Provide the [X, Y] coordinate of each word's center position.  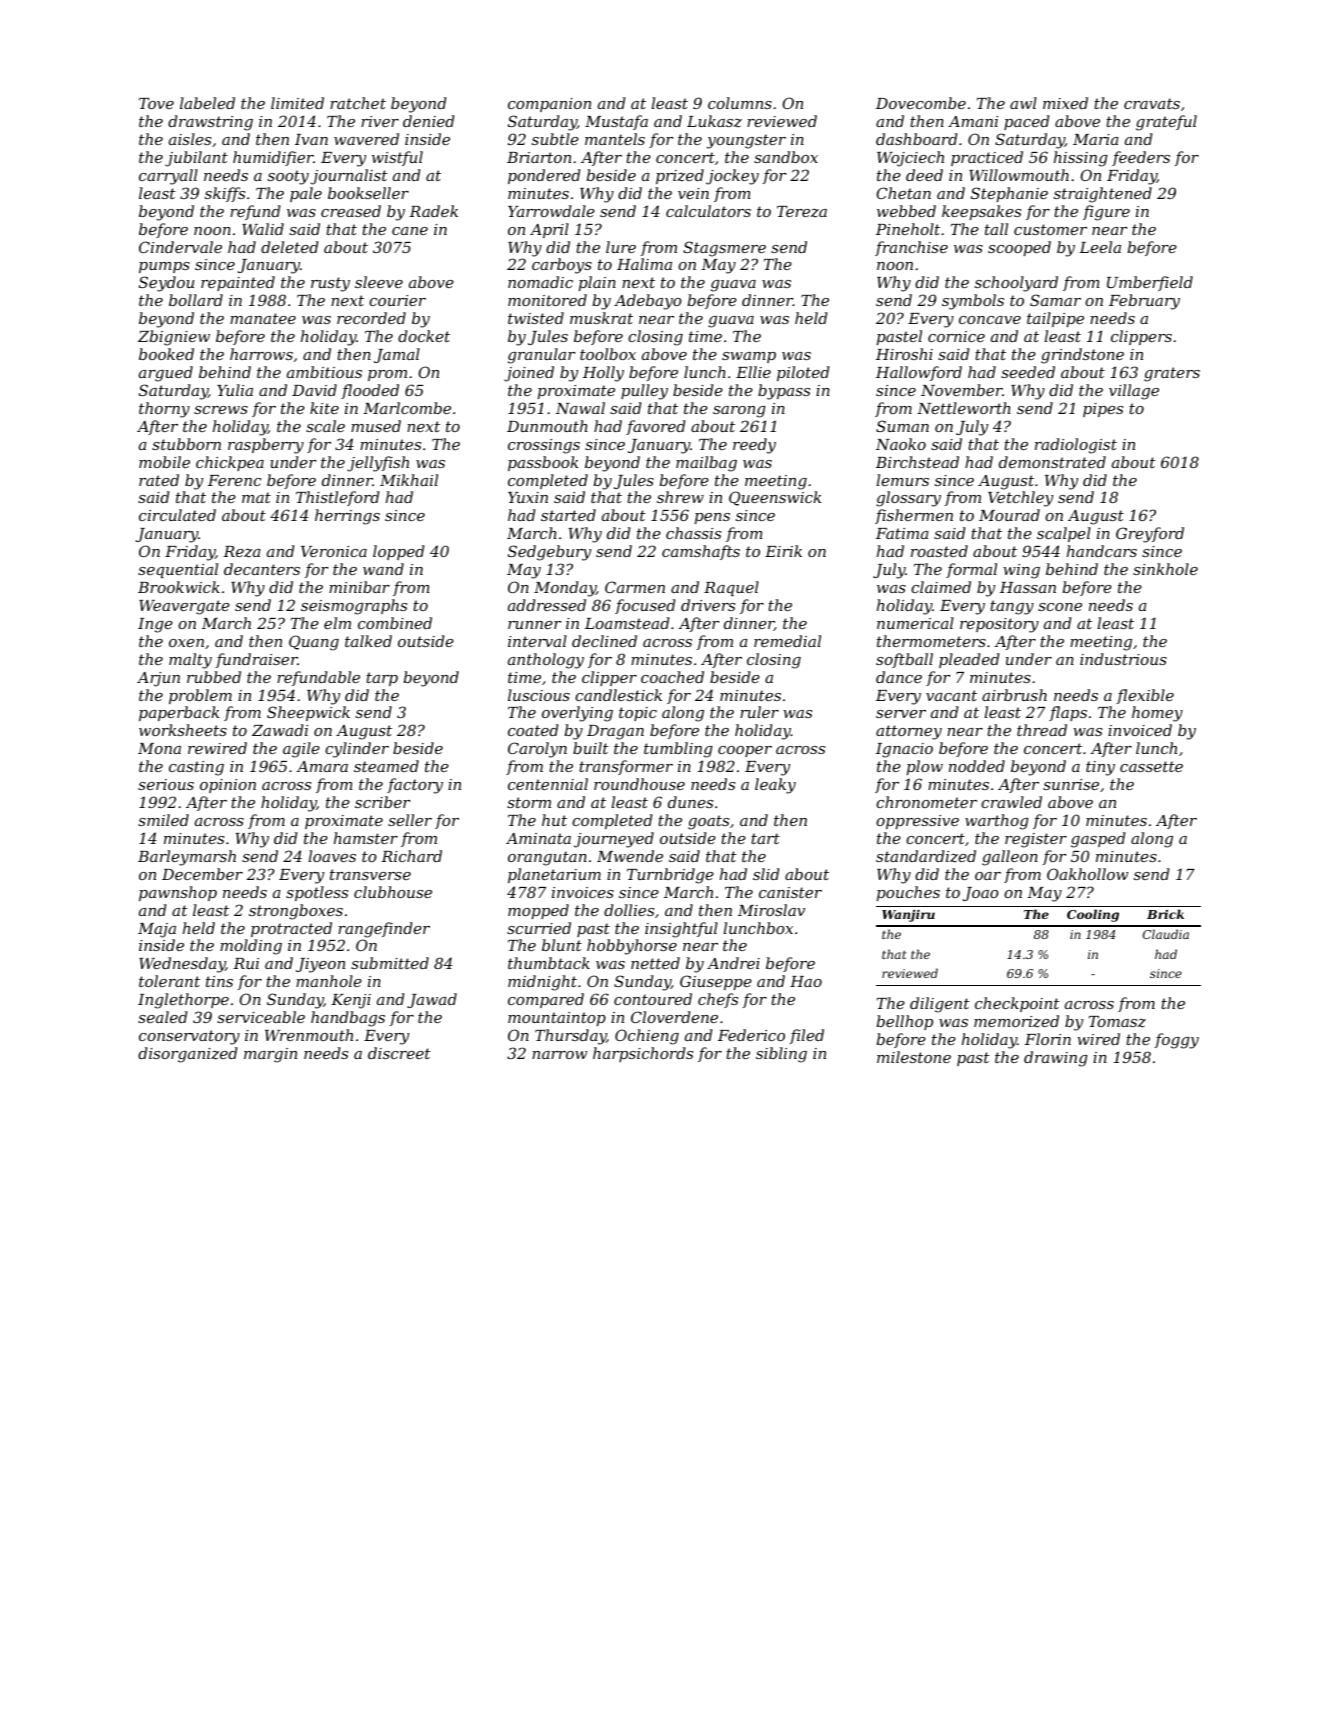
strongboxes [296, 912]
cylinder [357, 750]
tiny [1100, 768]
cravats [1152, 103]
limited [297, 103]
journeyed [614, 840]
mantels [615, 139]
